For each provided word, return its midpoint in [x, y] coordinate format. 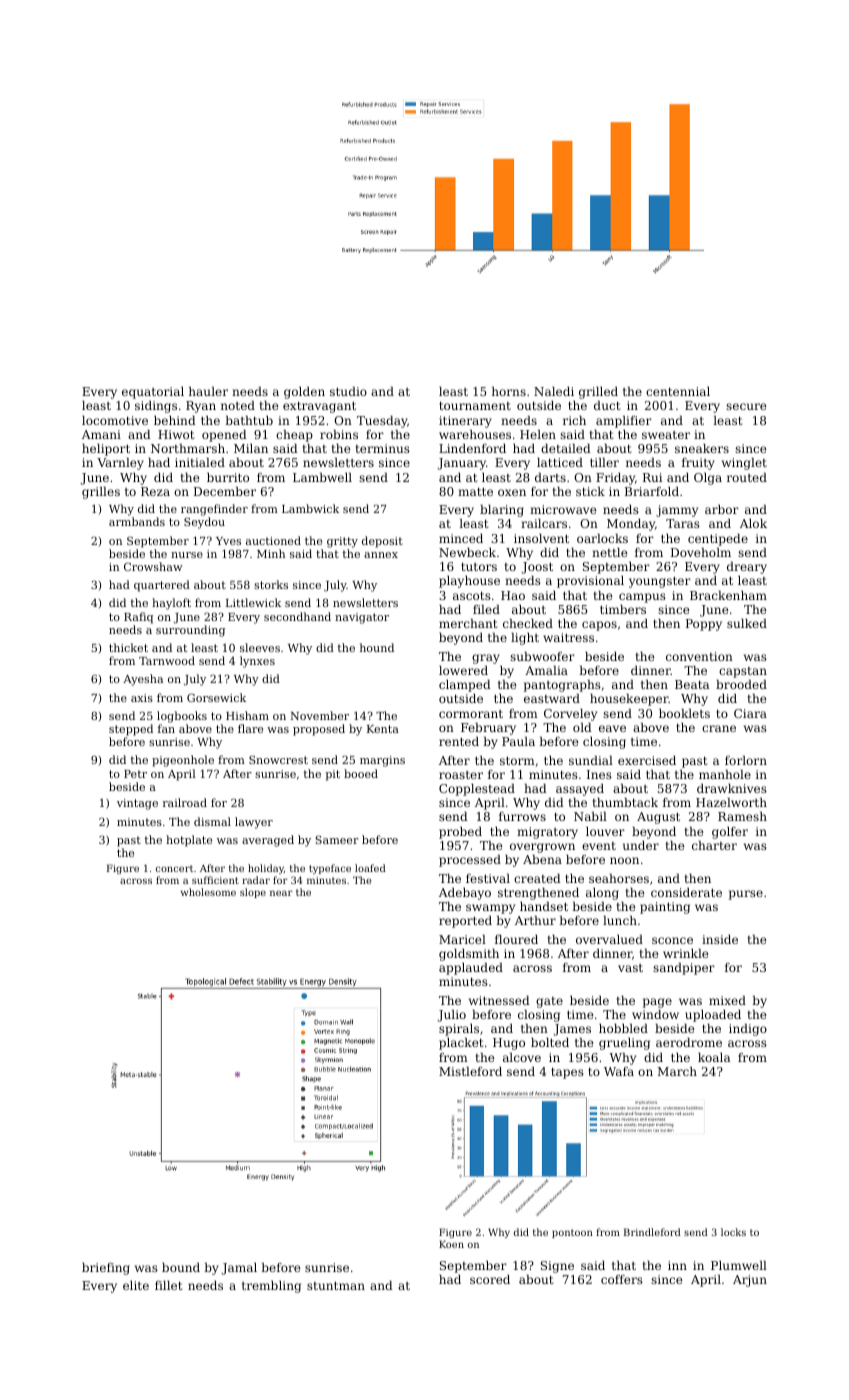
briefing [106, 1269]
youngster [660, 582]
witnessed [499, 1000]
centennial [678, 391]
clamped [465, 686]
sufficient [215, 880]
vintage [137, 804]
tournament [475, 406]
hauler [208, 391]
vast [630, 968]
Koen [451, 1244]
